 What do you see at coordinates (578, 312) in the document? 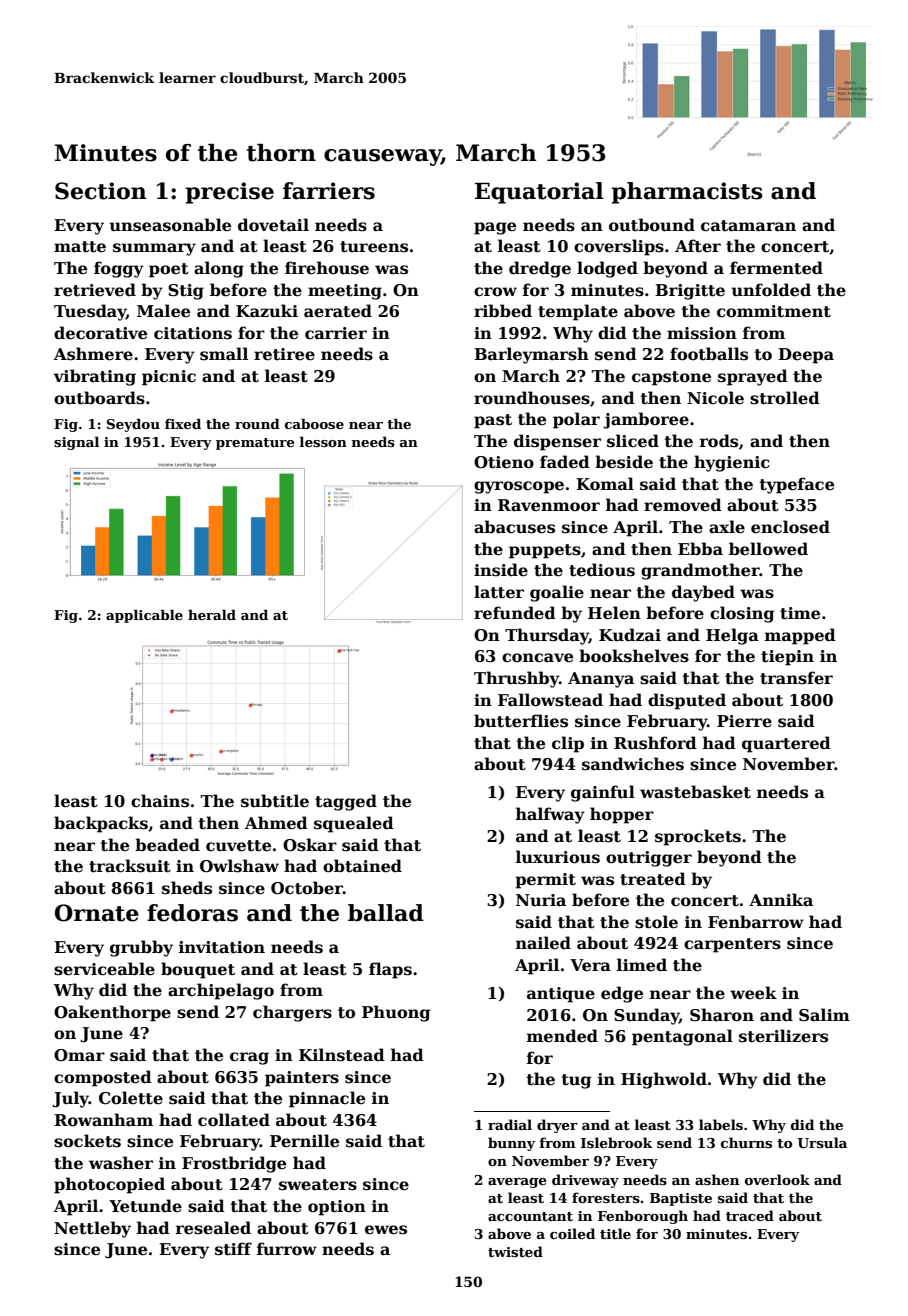
I see `template` at bounding box center [578, 312].
